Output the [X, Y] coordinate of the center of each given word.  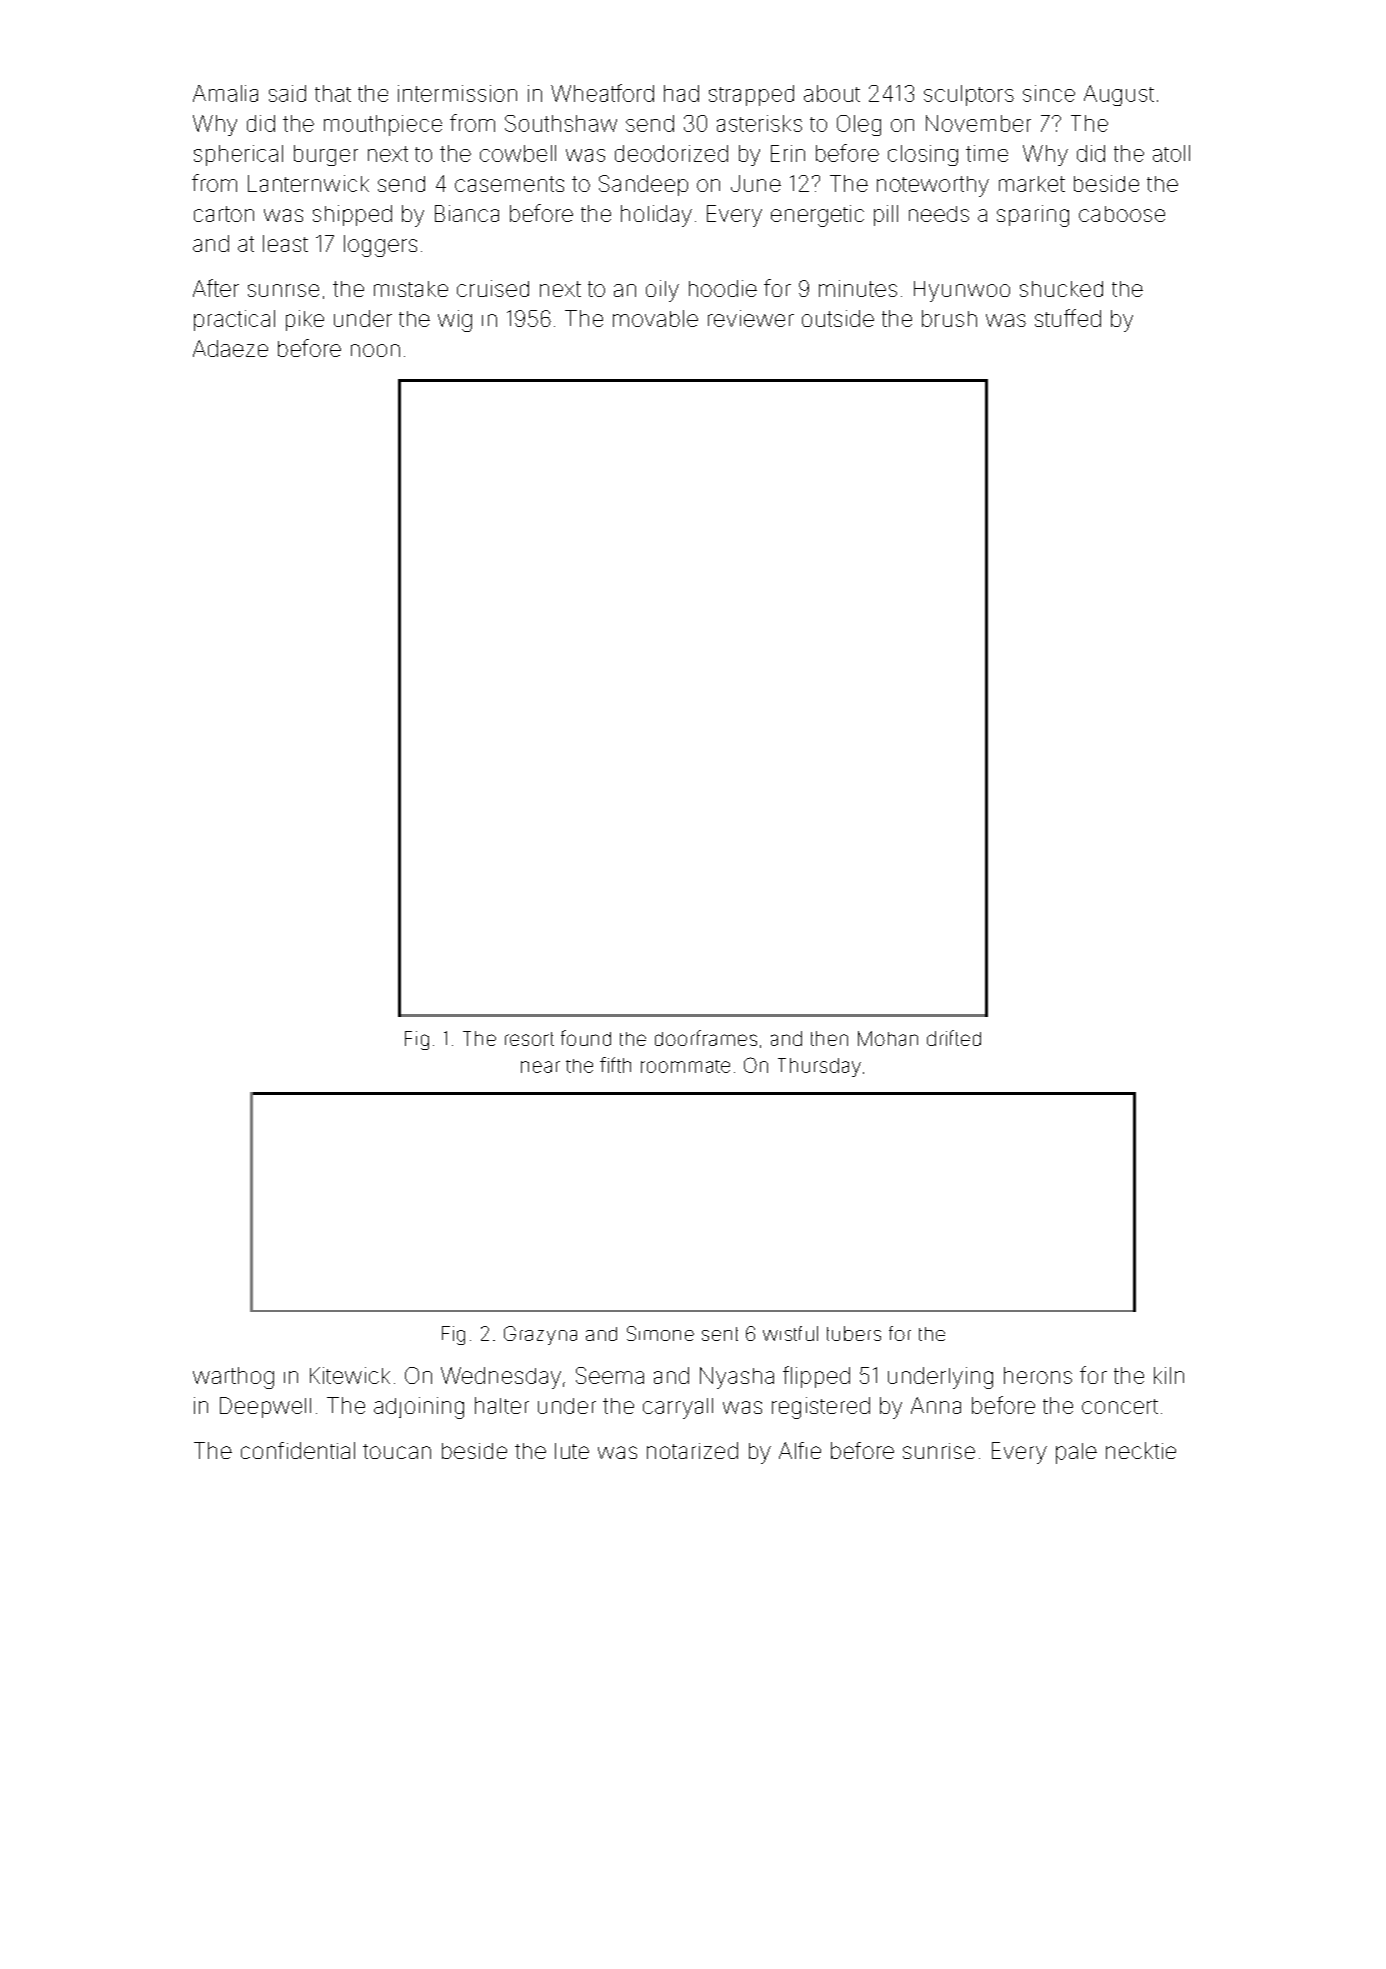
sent [720, 1334]
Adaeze [230, 348]
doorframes [706, 1038]
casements [509, 184]
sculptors [969, 95]
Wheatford [602, 93]
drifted [954, 1038]
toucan [397, 1451]
